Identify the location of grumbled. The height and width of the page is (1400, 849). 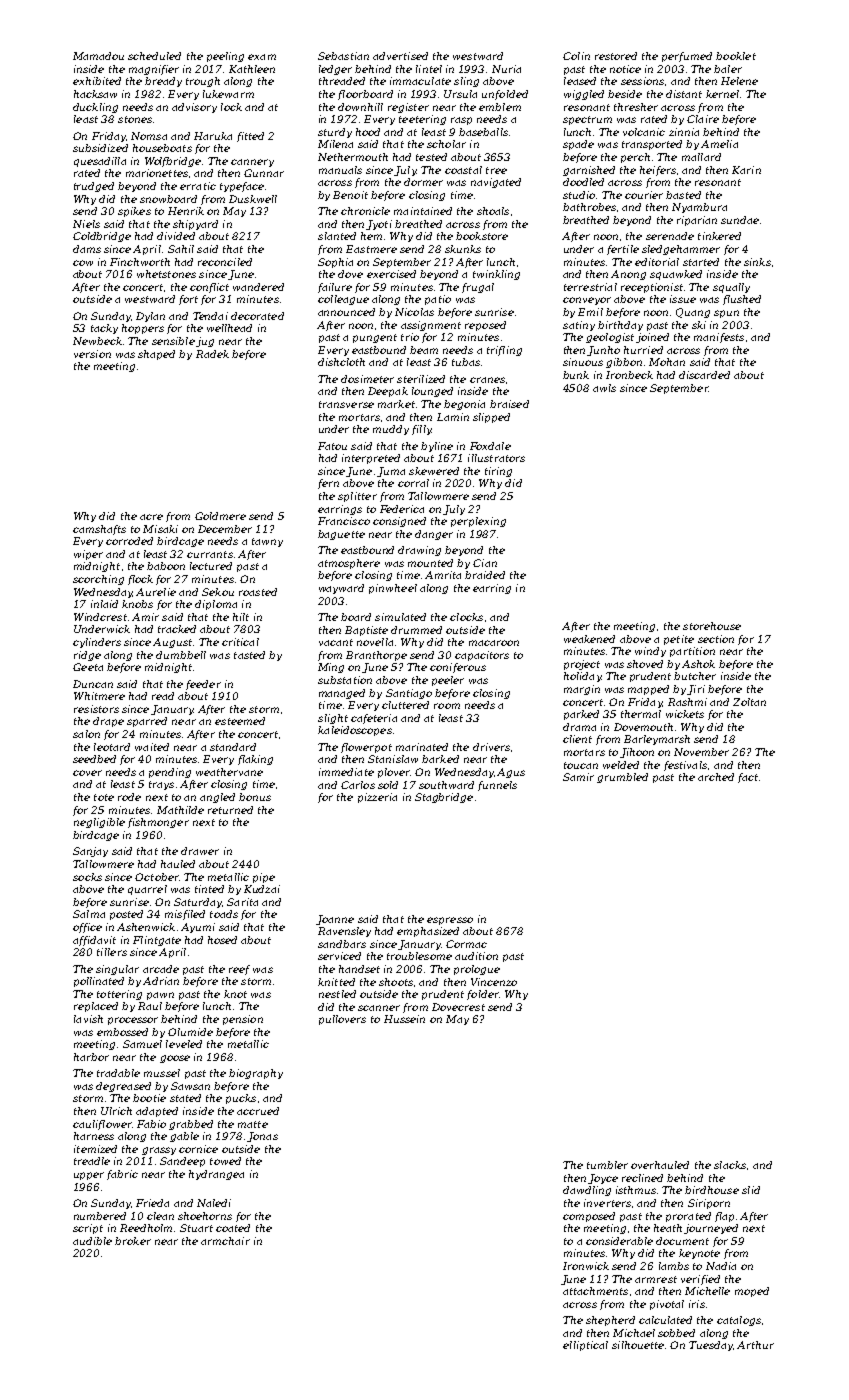
(622, 778).
